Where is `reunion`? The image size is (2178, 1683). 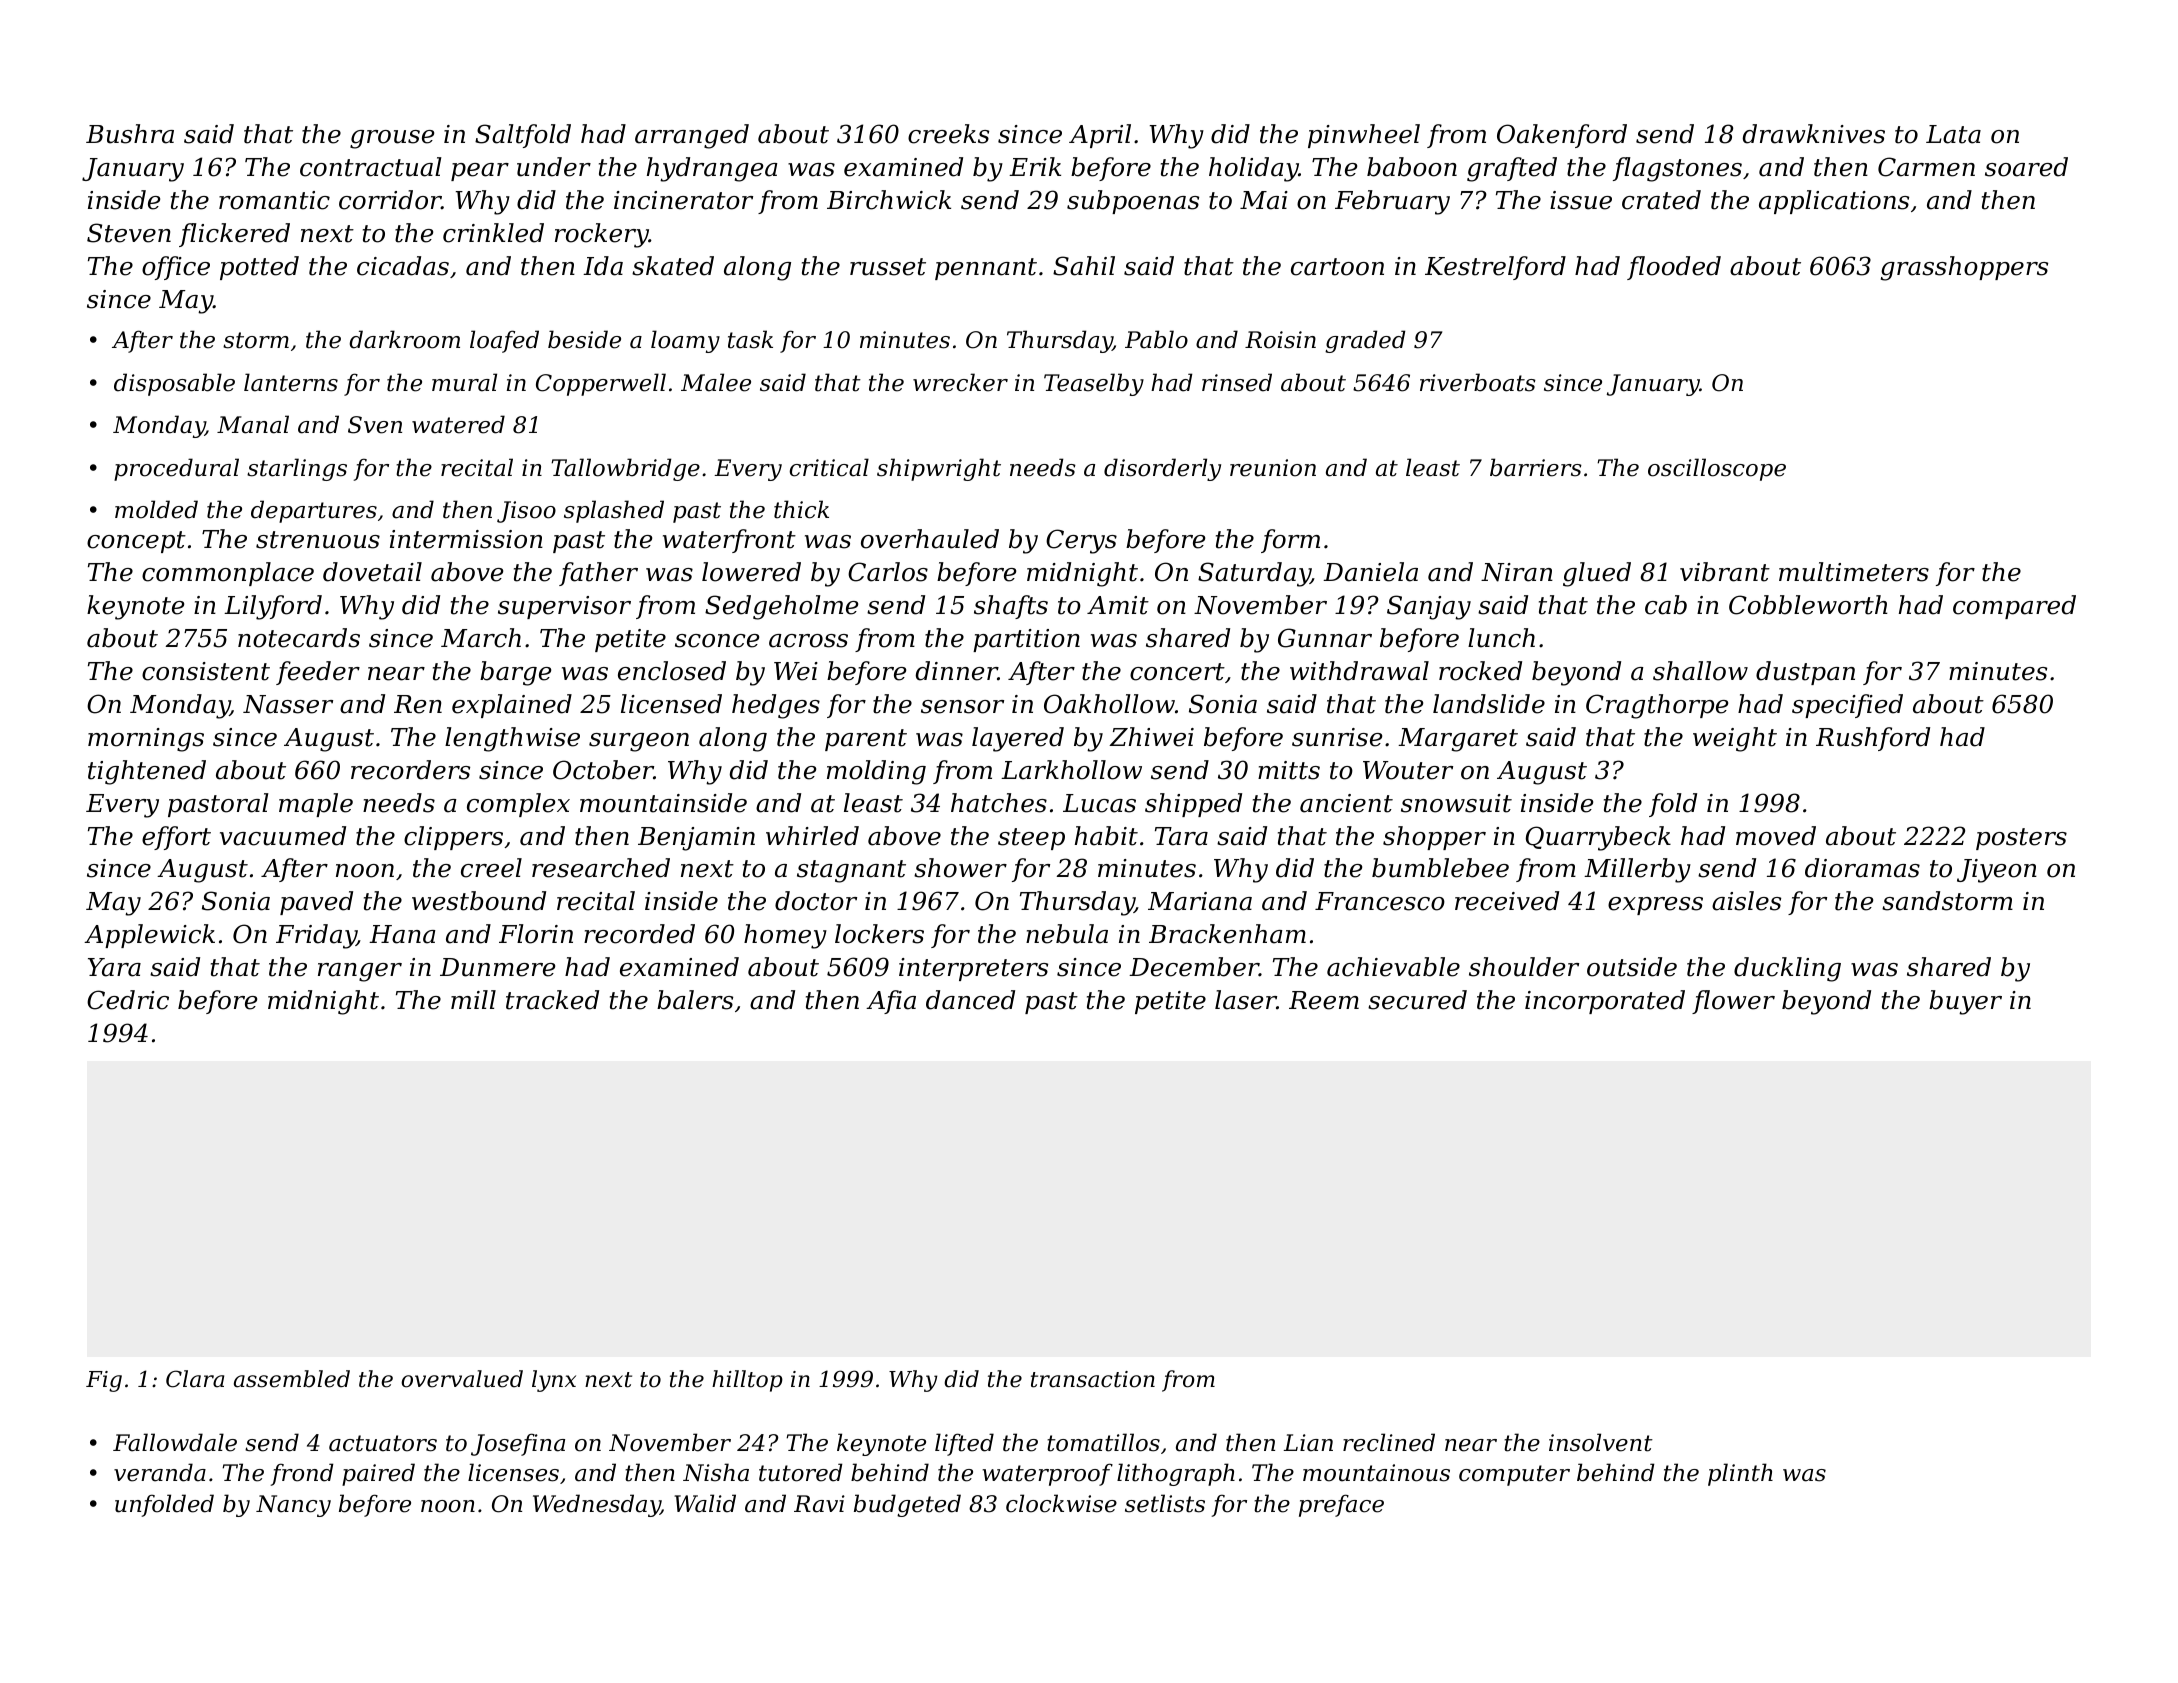 reunion is located at coordinates (1273, 468).
